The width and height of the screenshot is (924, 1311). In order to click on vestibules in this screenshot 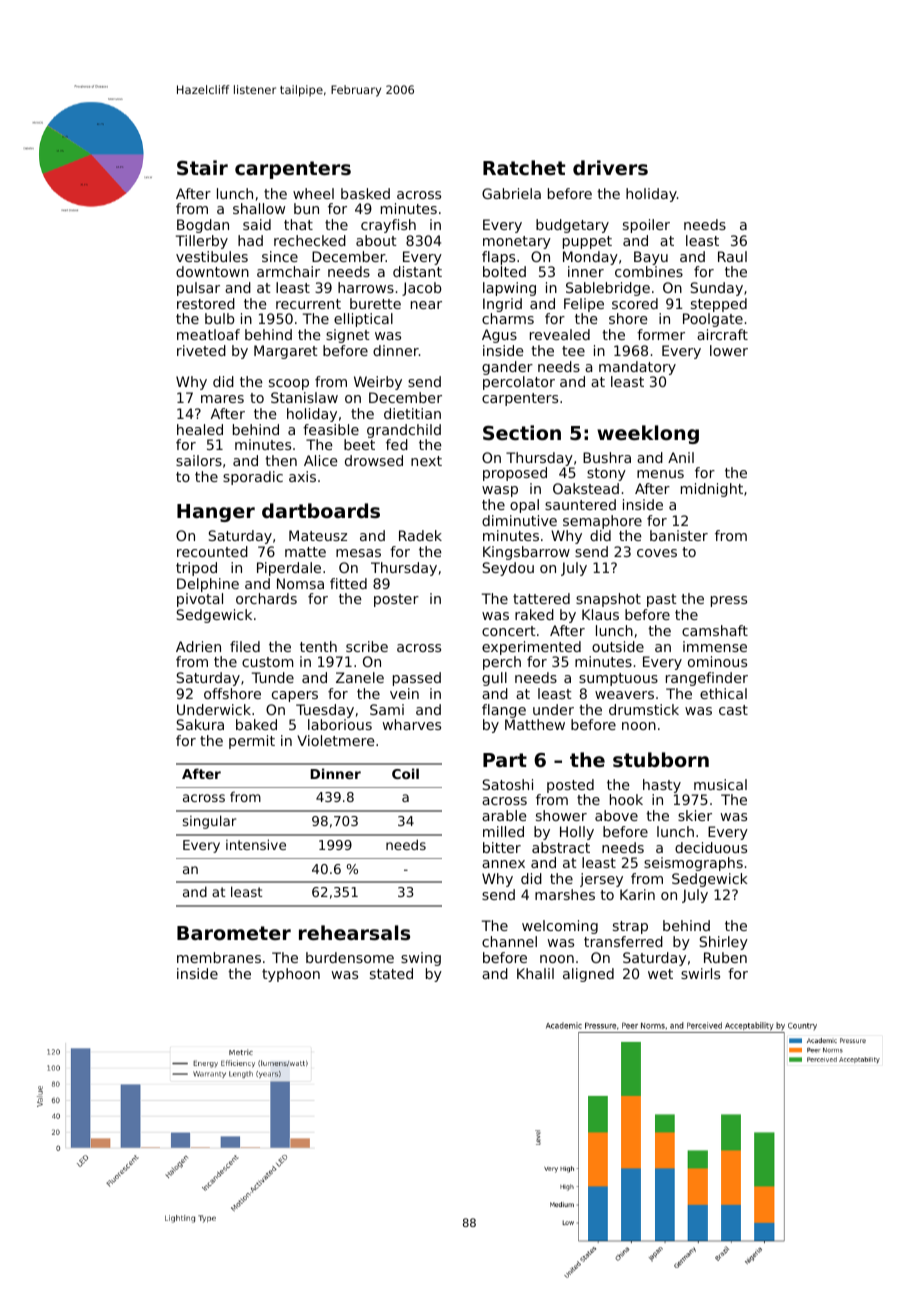, I will do `click(212, 256)`.
